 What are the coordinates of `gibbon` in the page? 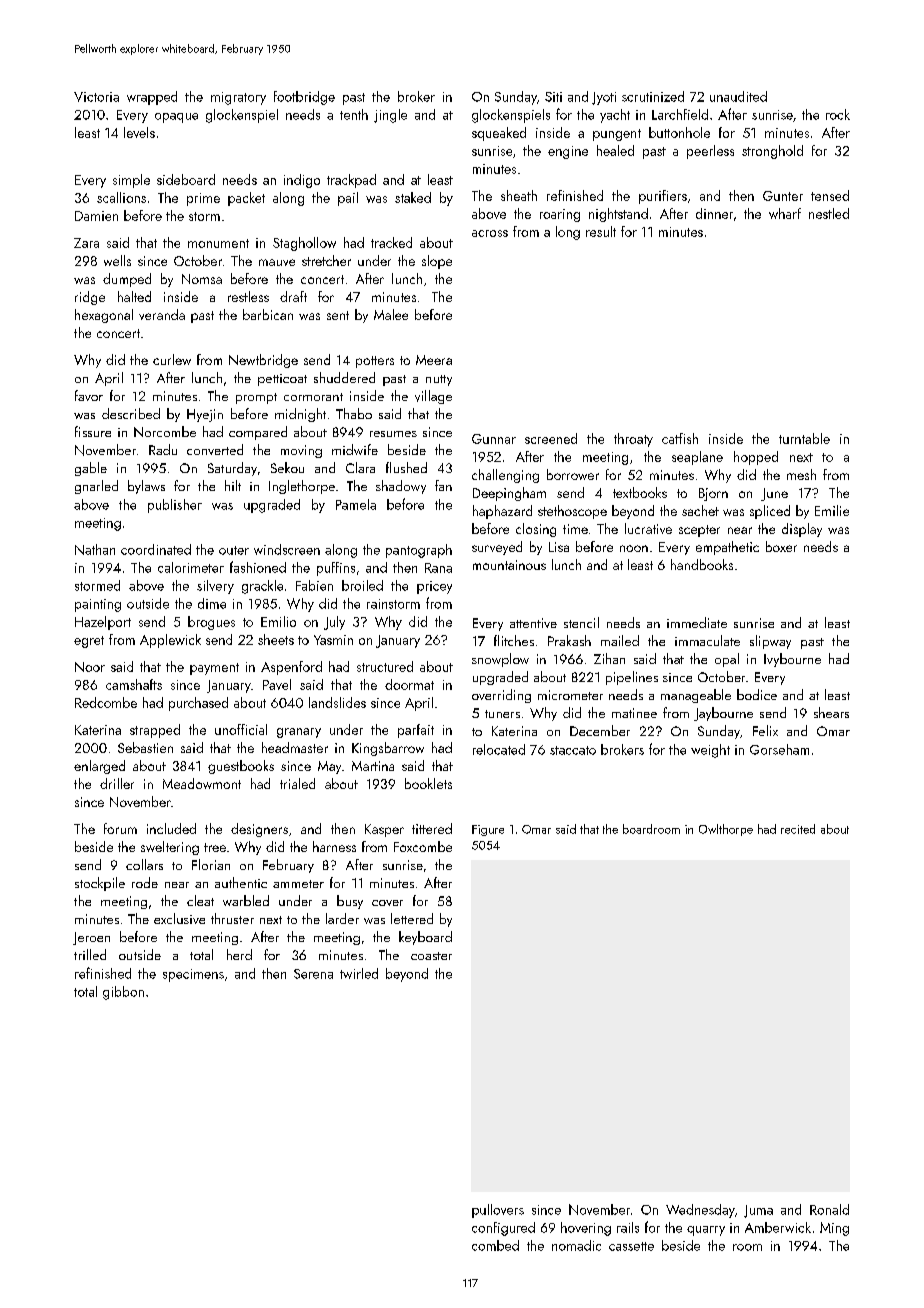 It's located at (123, 993).
